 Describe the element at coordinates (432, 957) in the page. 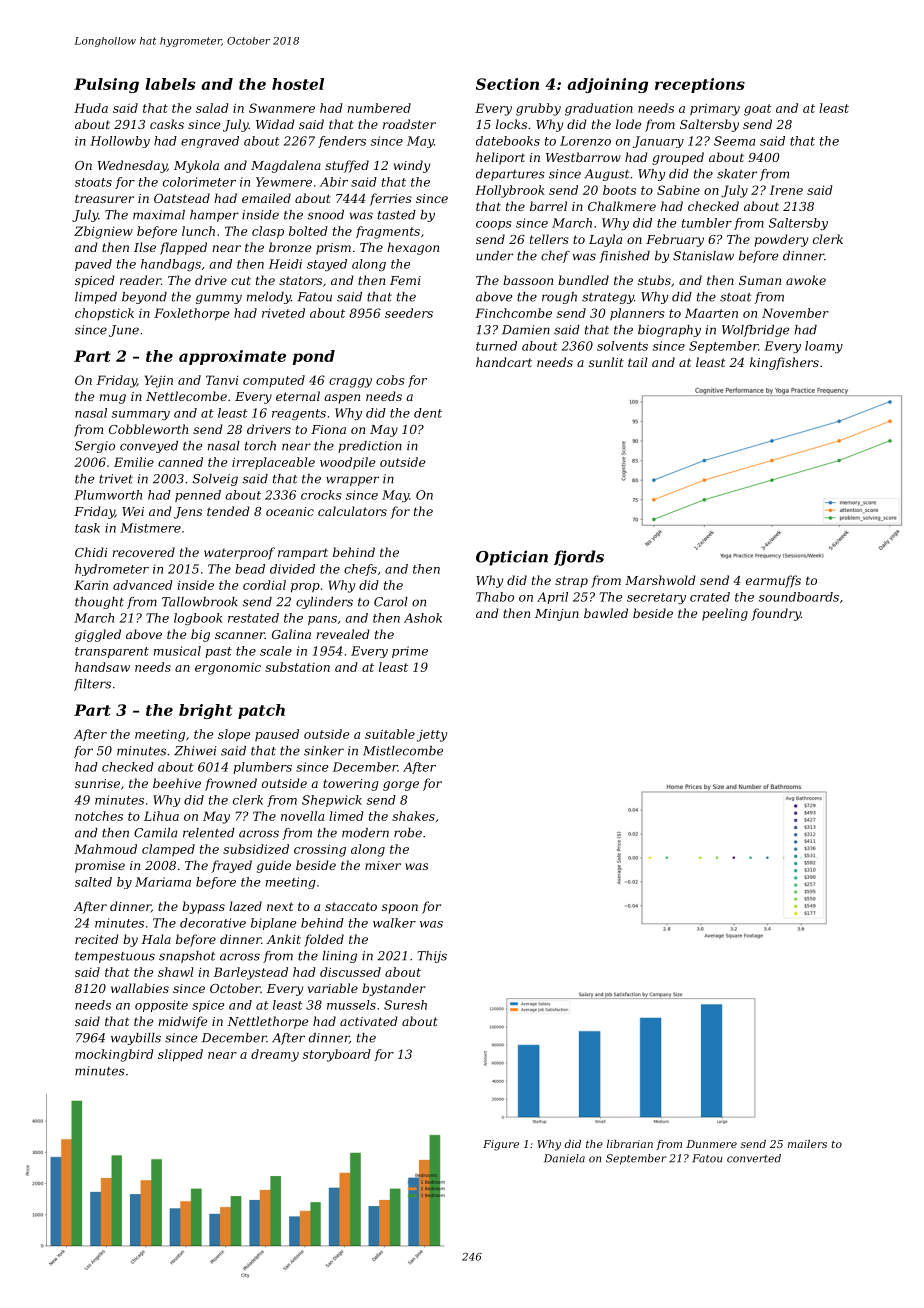

I see `Thijs` at that location.
